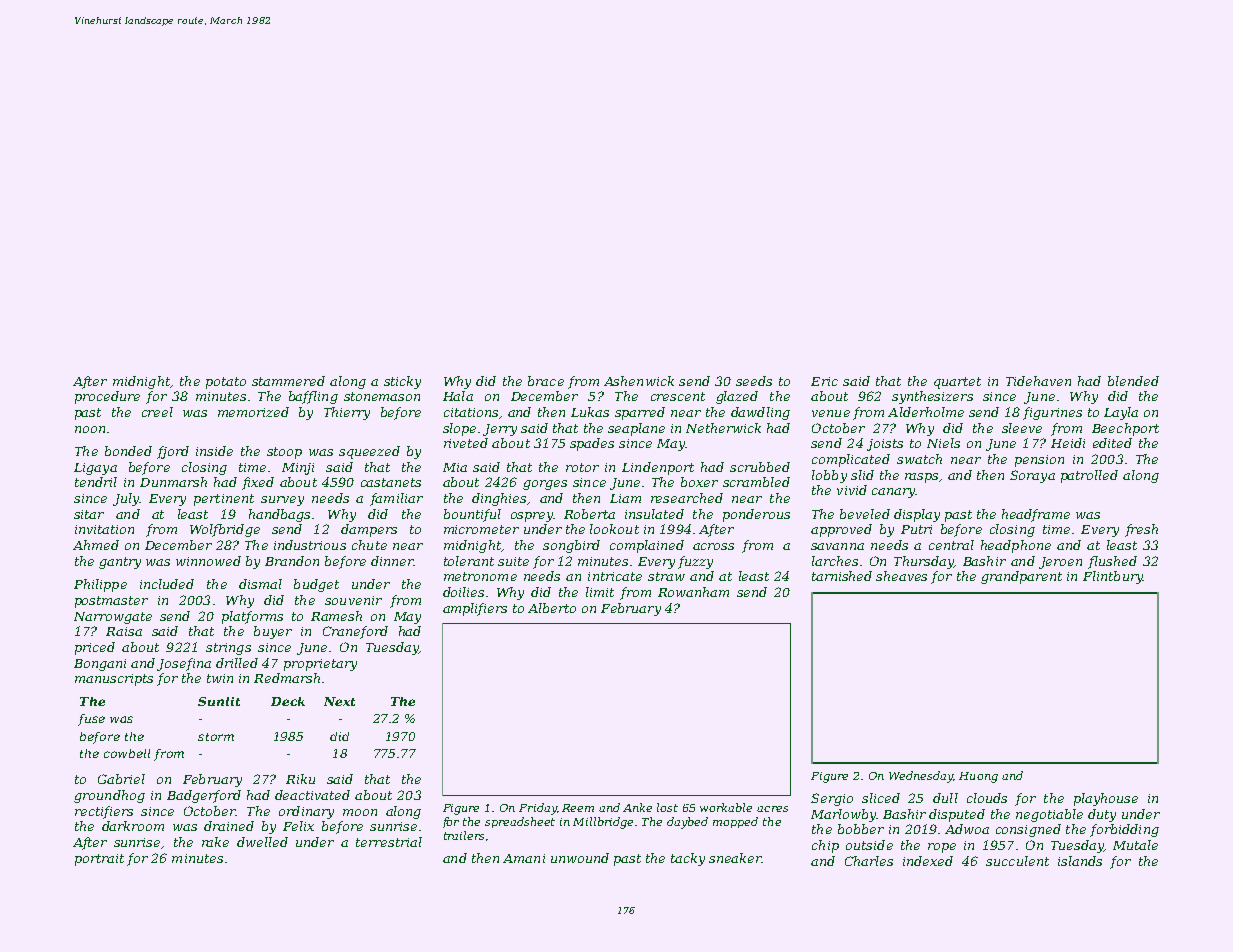  What do you see at coordinates (355, 632) in the screenshot?
I see `Craneford` at bounding box center [355, 632].
